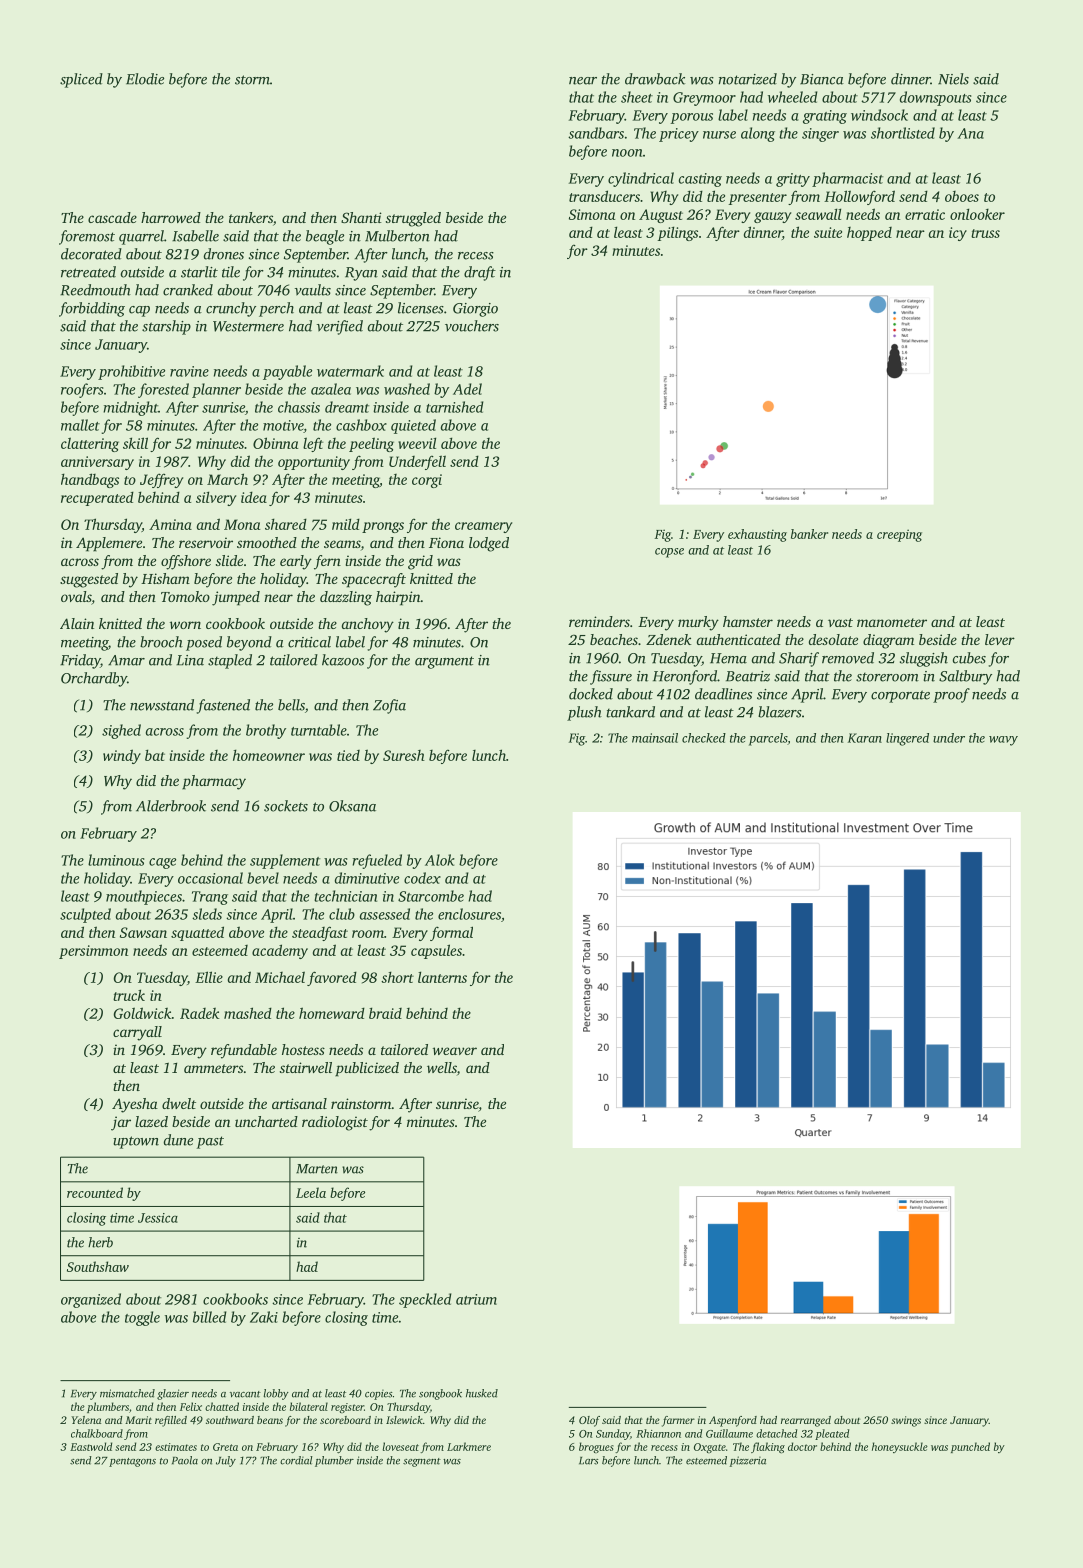 This screenshot has height=1568, width=1083. What do you see at coordinates (970, 1447) in the screenshot?
I see `punched` at bounding box center [970, 1447].
